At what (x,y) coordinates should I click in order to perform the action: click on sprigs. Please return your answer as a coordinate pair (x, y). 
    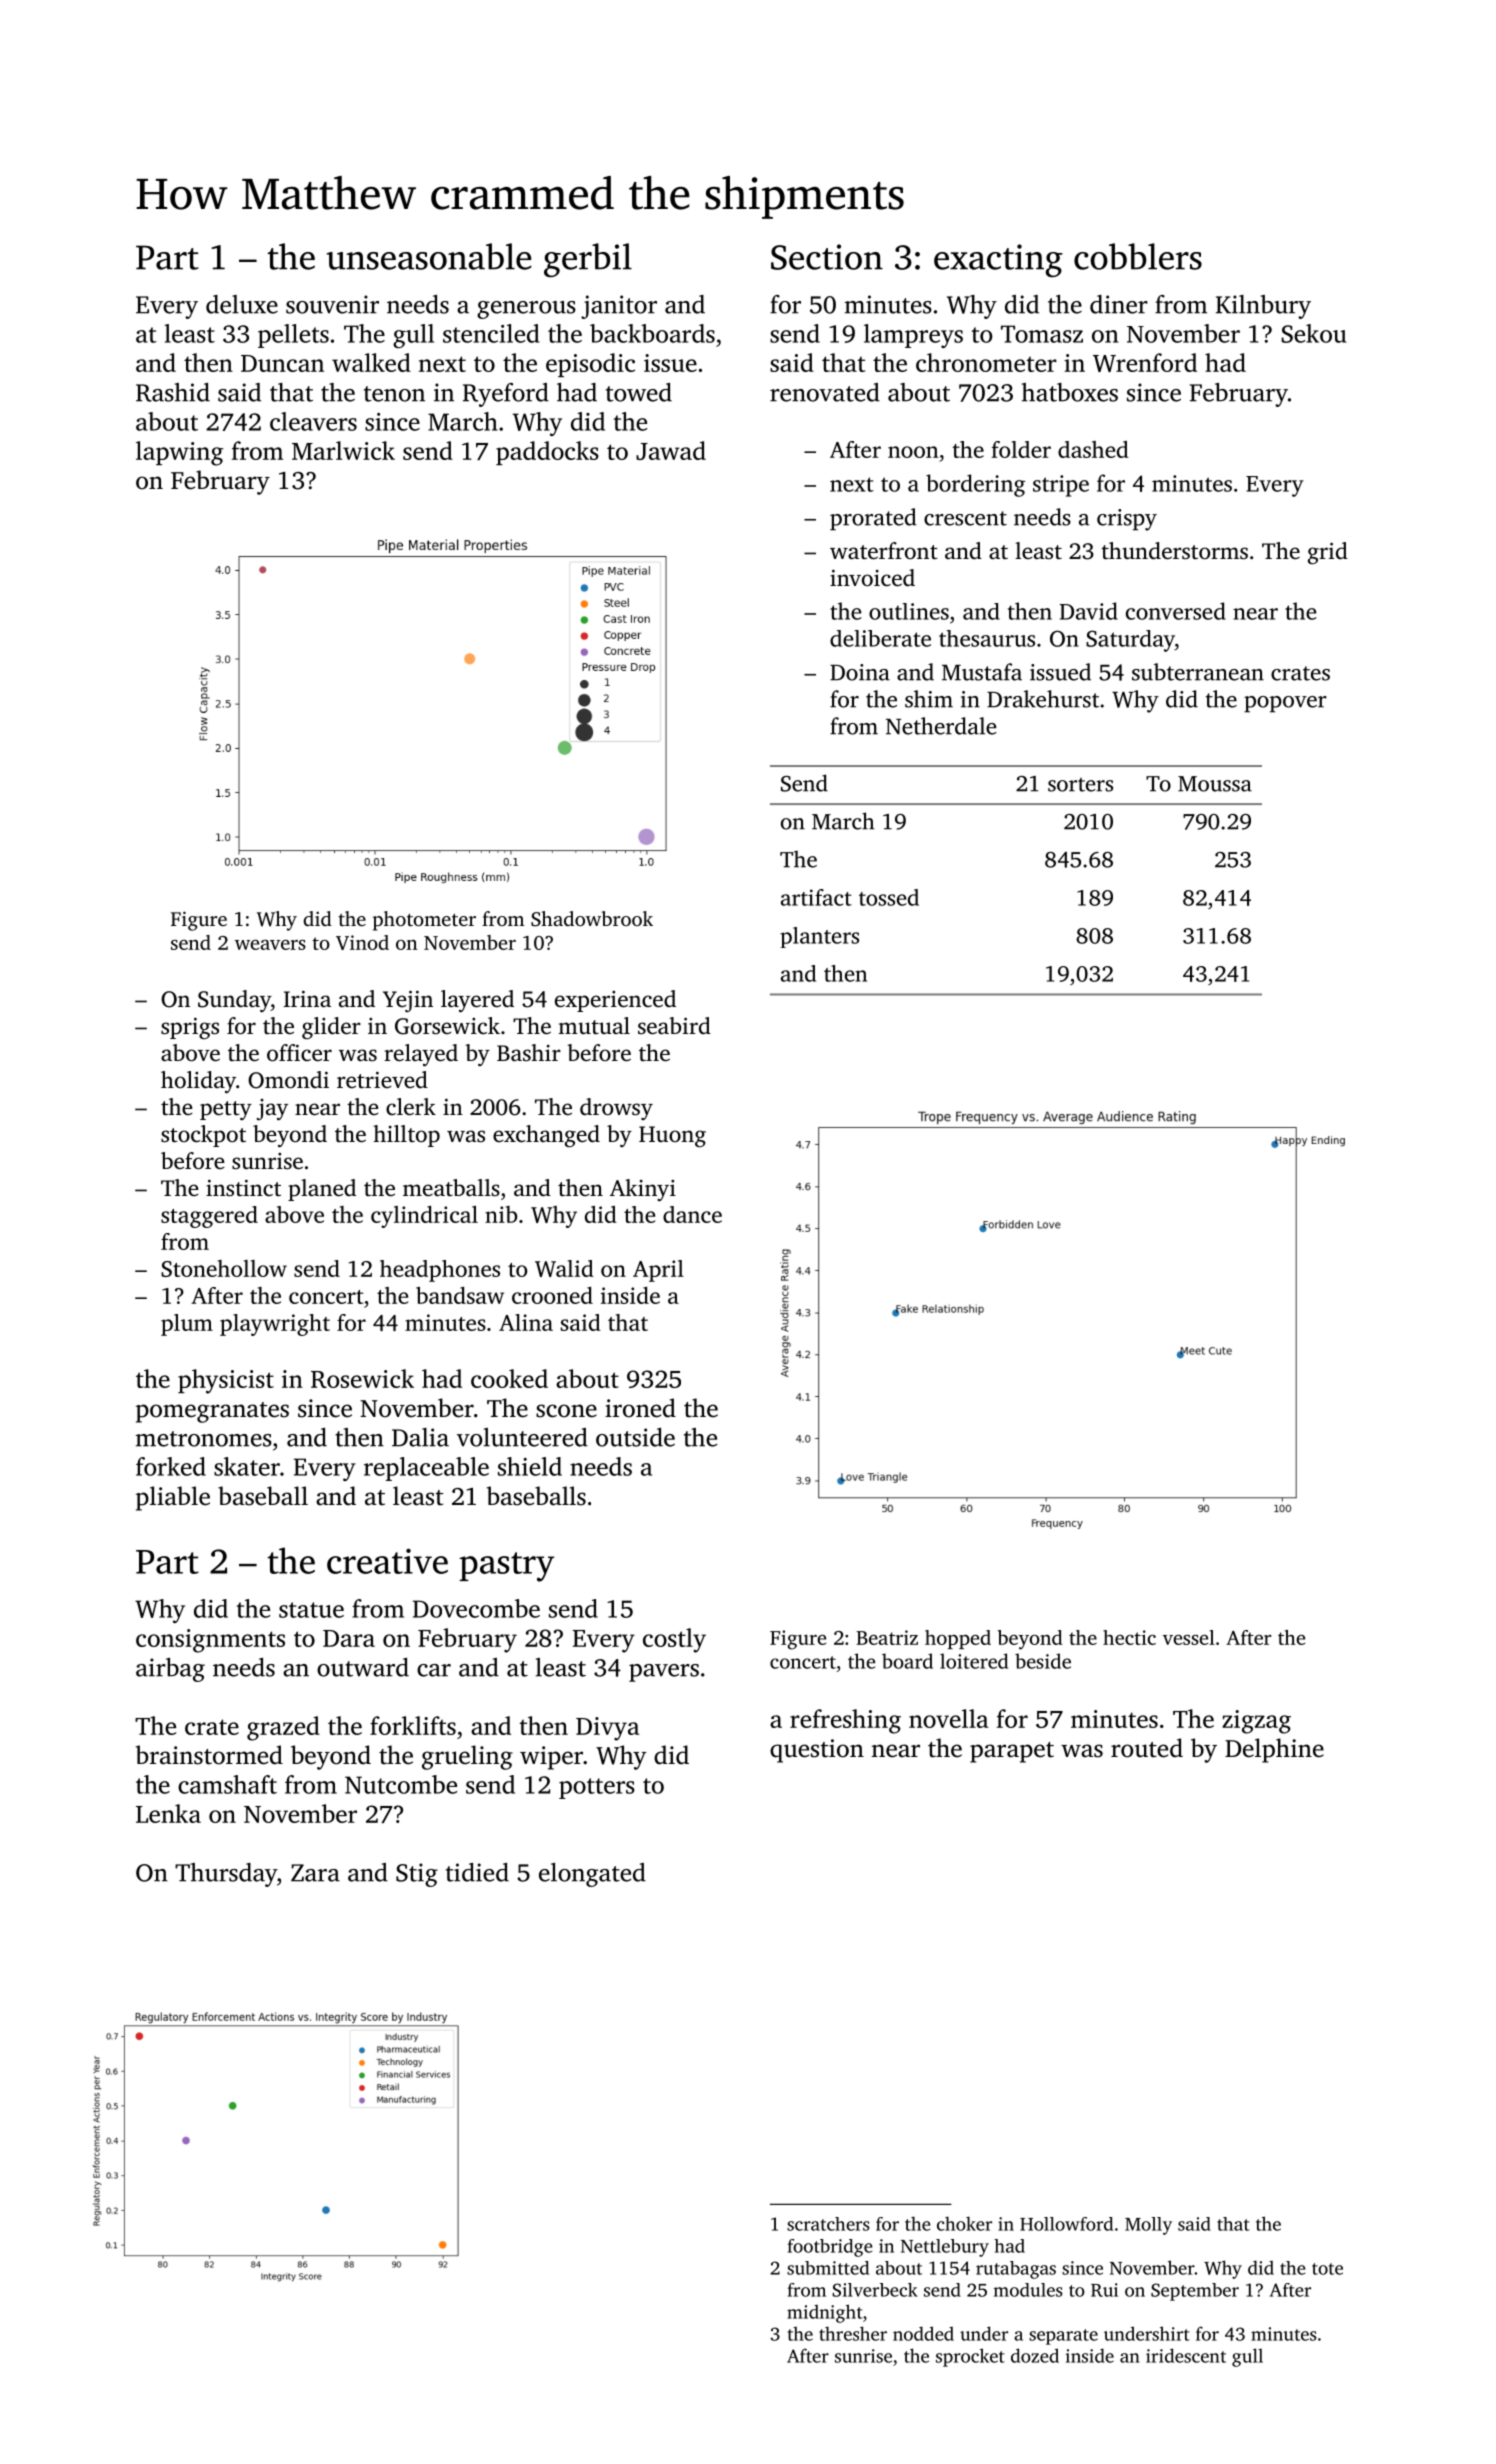
    Looking at the image, I should click on (190, 1028).
